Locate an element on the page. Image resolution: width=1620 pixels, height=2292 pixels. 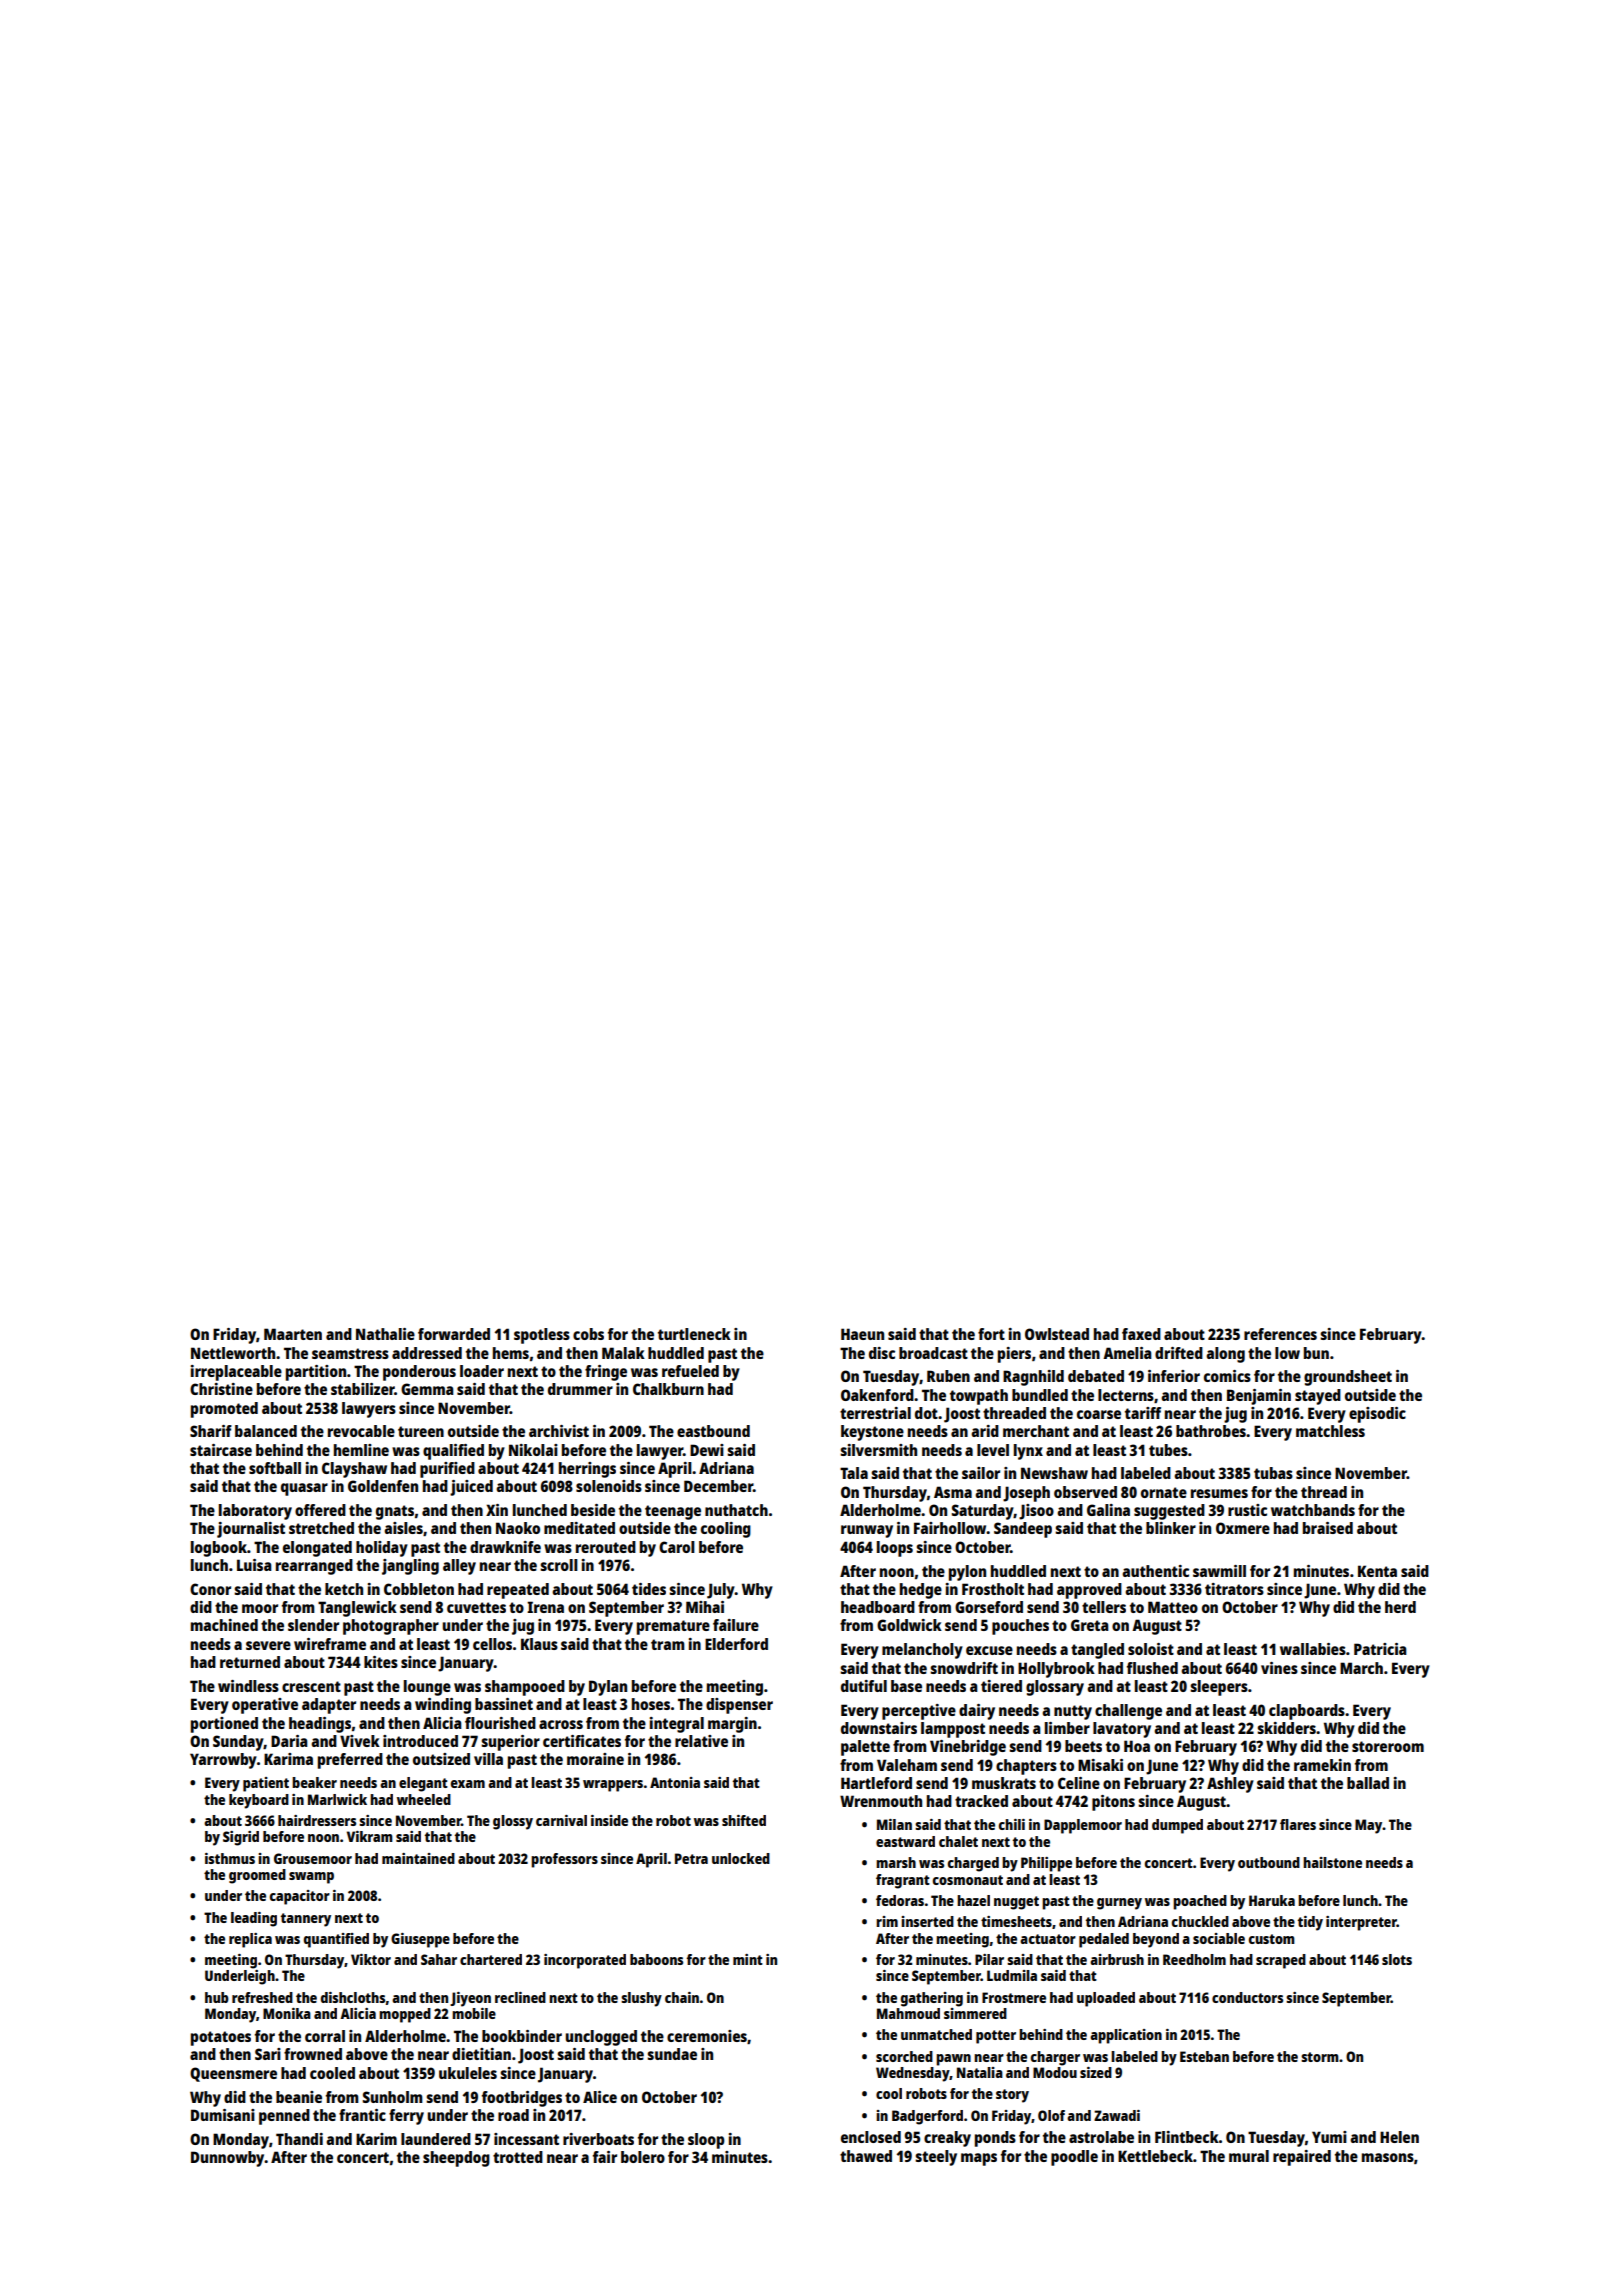
Nathalie is located at coordinates (385, 1334).
